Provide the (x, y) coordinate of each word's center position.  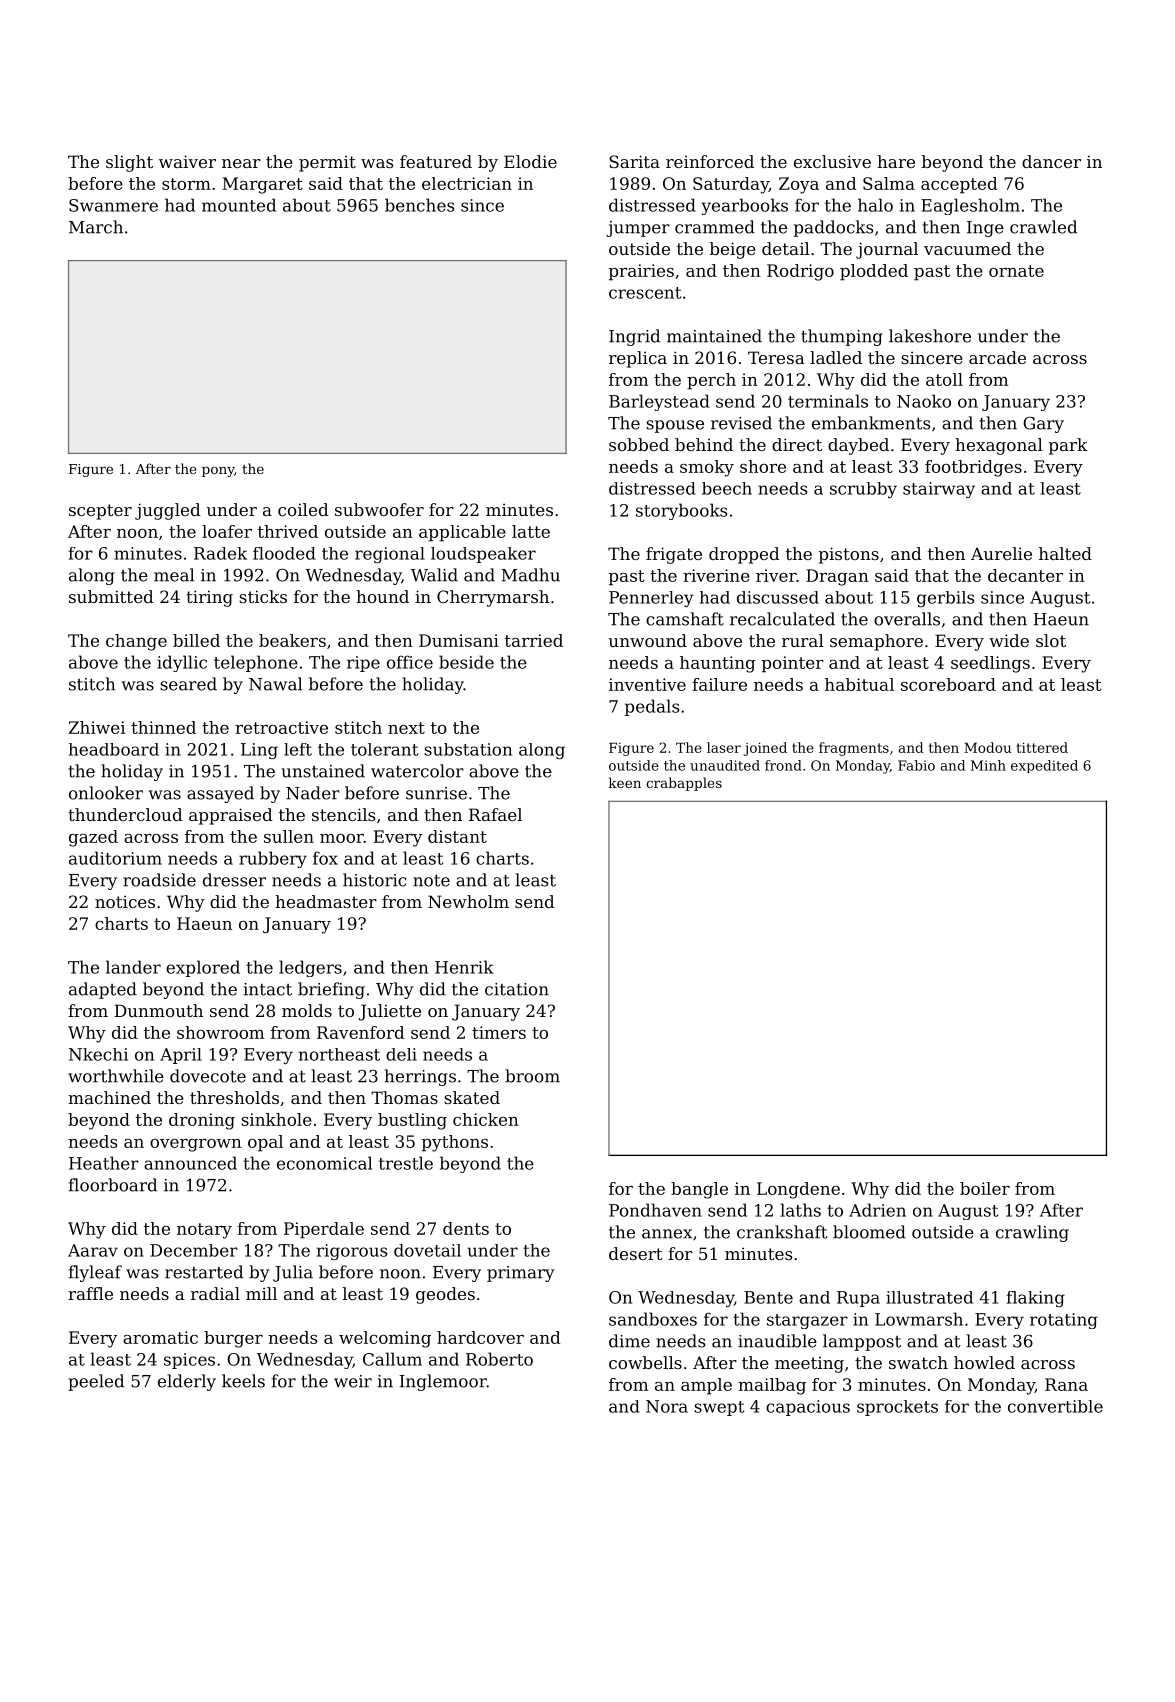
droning (202, 1121)
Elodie (530, 161)
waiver (187, 161)
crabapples (684, 784)
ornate (1016, 271)
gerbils (945, 599)
